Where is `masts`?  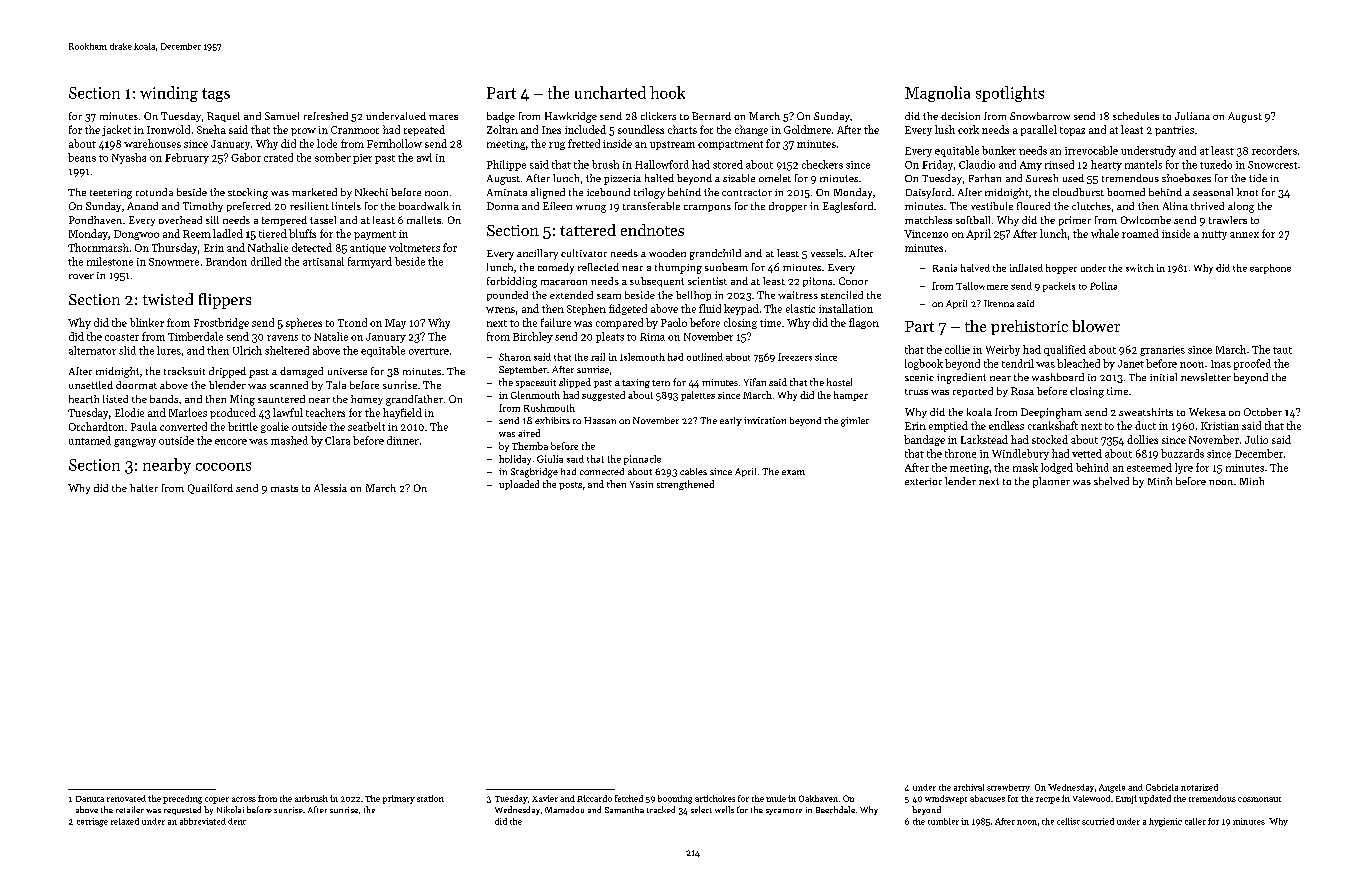
masts is located at coordinates (284, 488).
